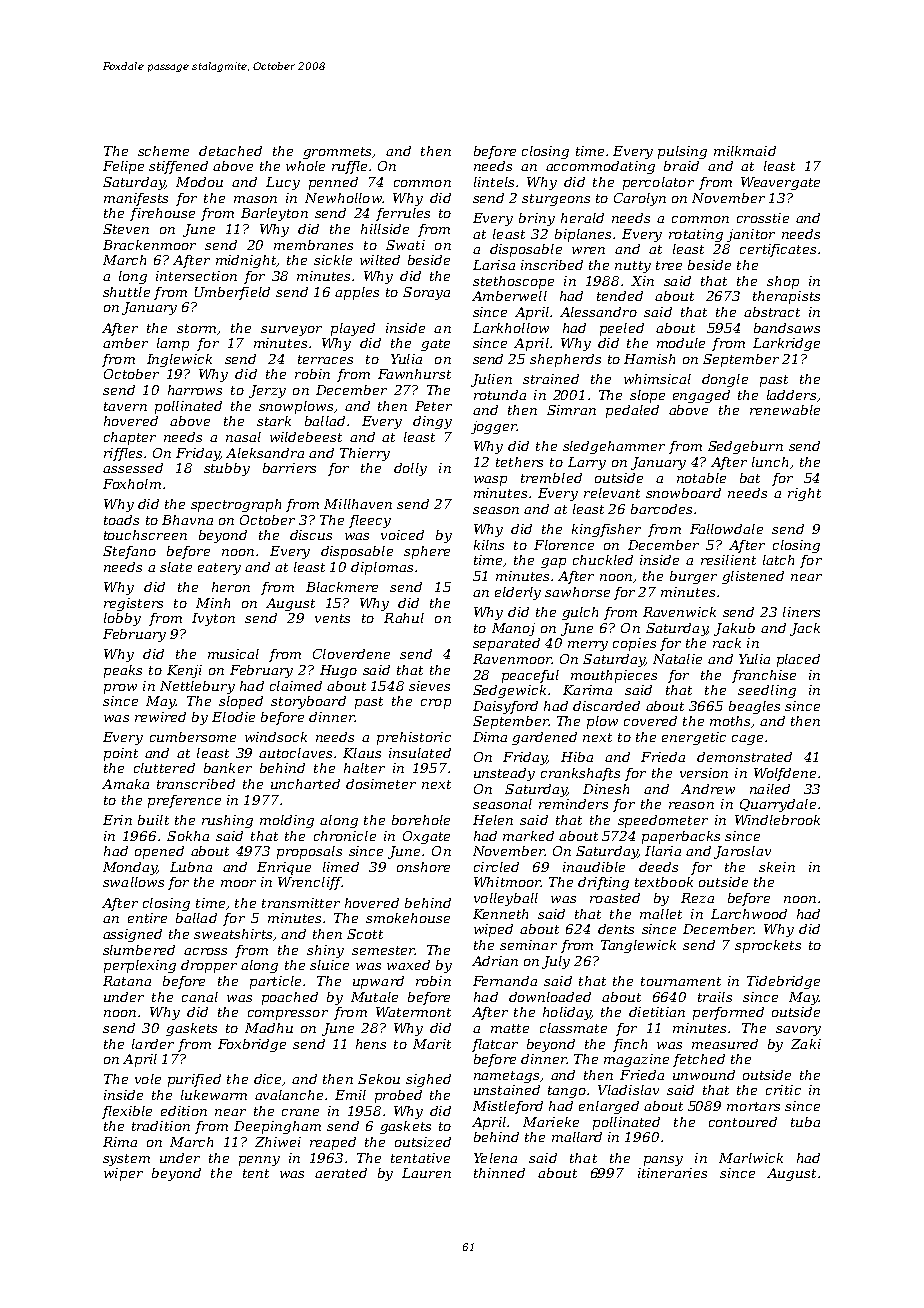 This screenshot has width=924, height=1308. Describe the element at coordinates (427, 552) in the screenshot. I see `sphere` at that location.
